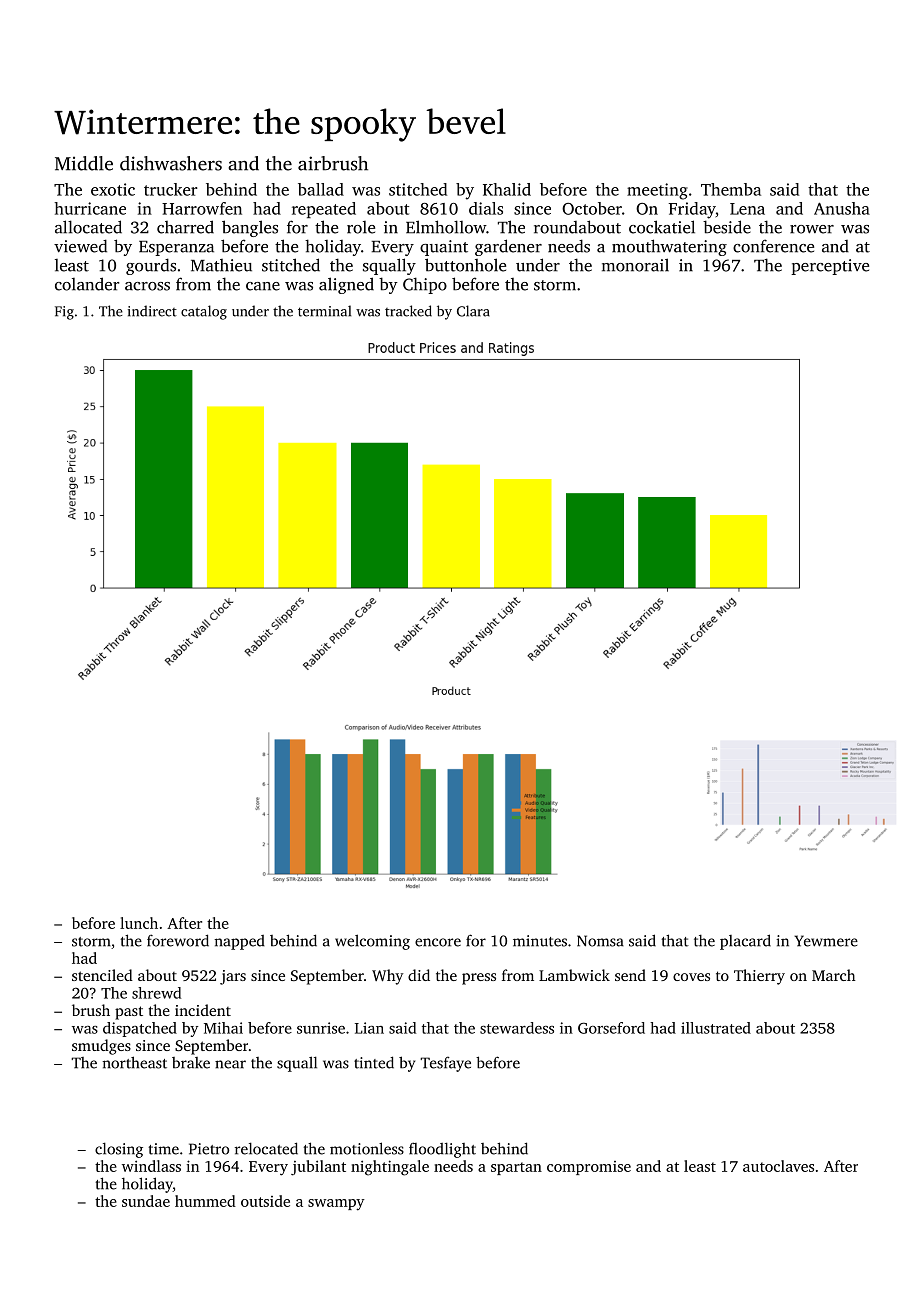  I want to click on compromise, so click(589, 1168).
